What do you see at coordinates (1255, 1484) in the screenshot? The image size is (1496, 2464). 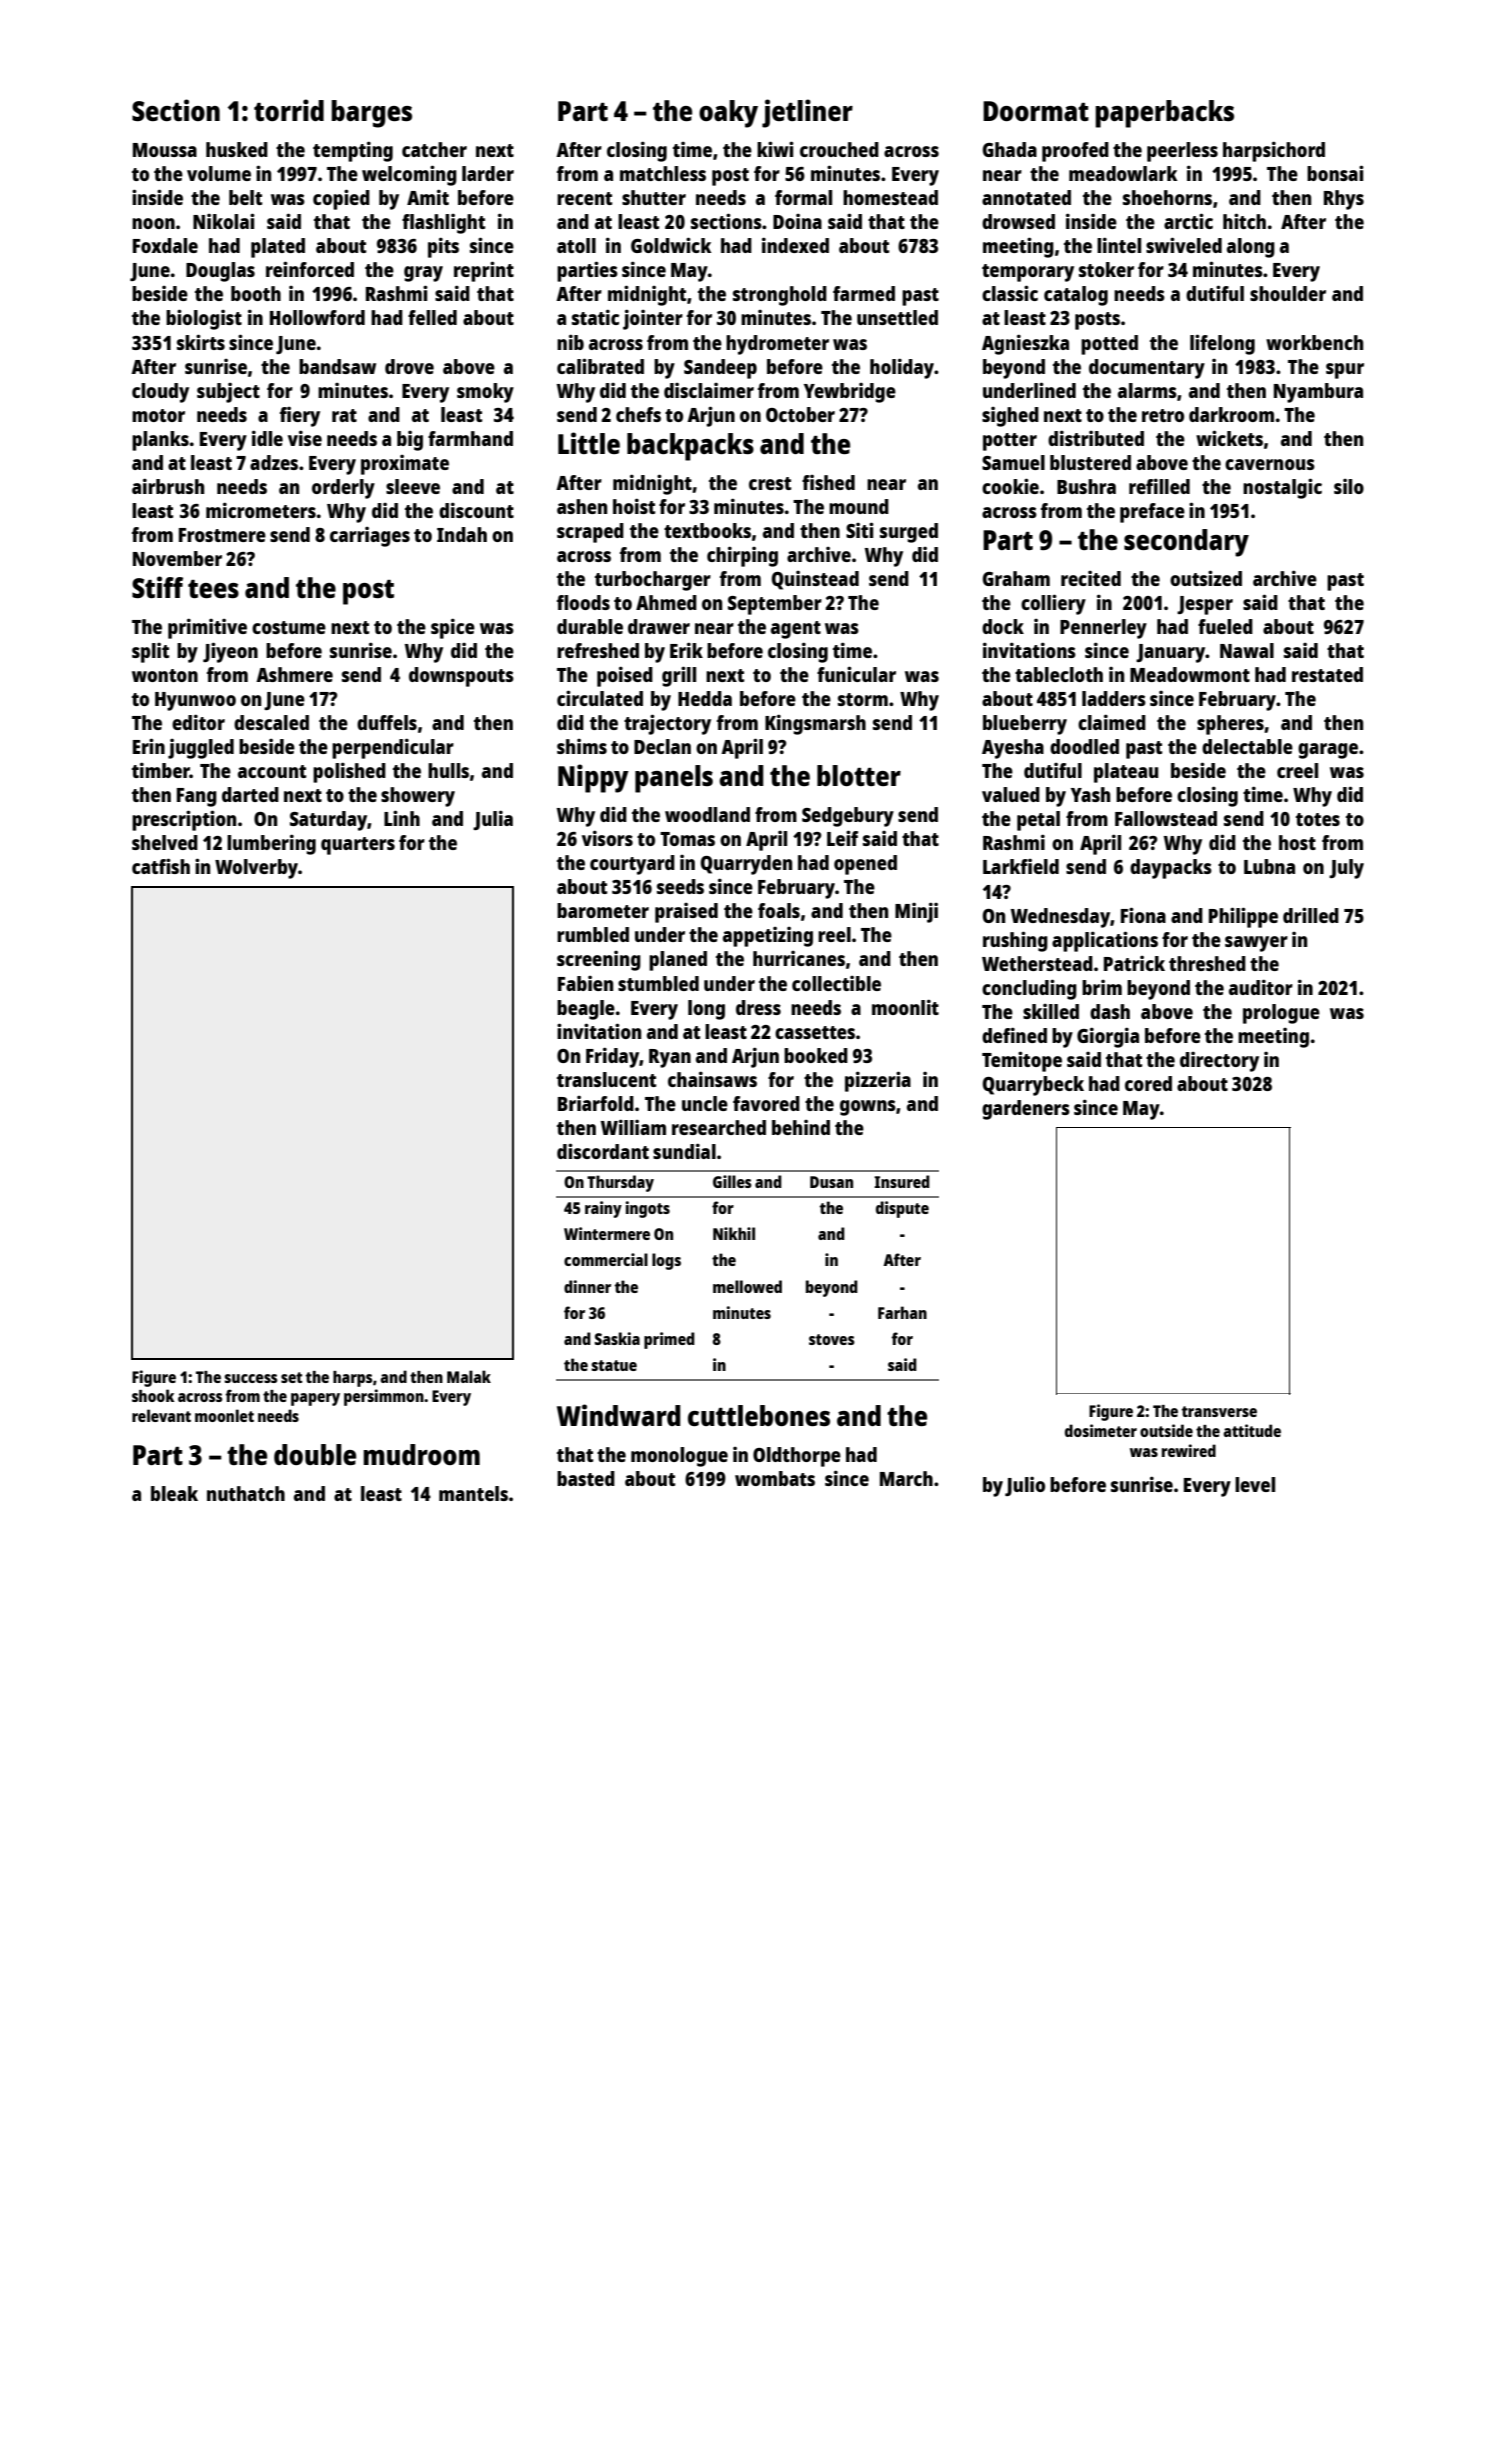 I see `level` at bounding box center [1255, 1484].
